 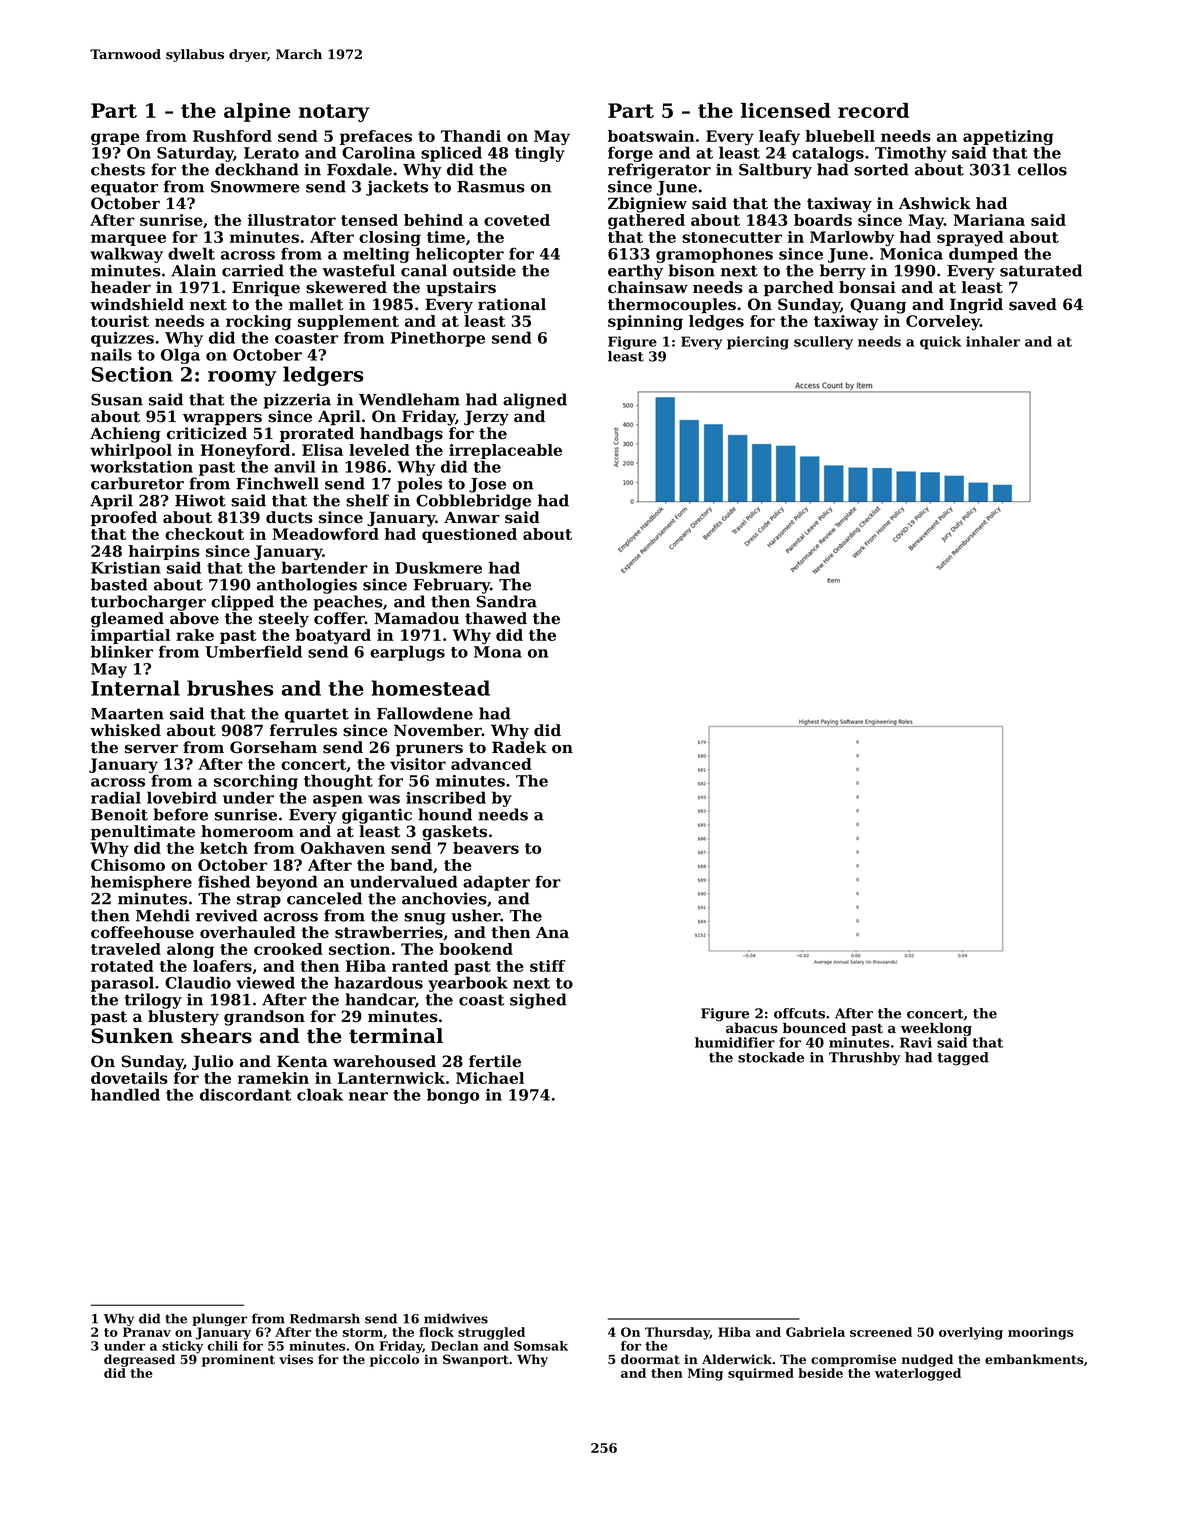 I want to click on forge, so click(x=630, y=154).
